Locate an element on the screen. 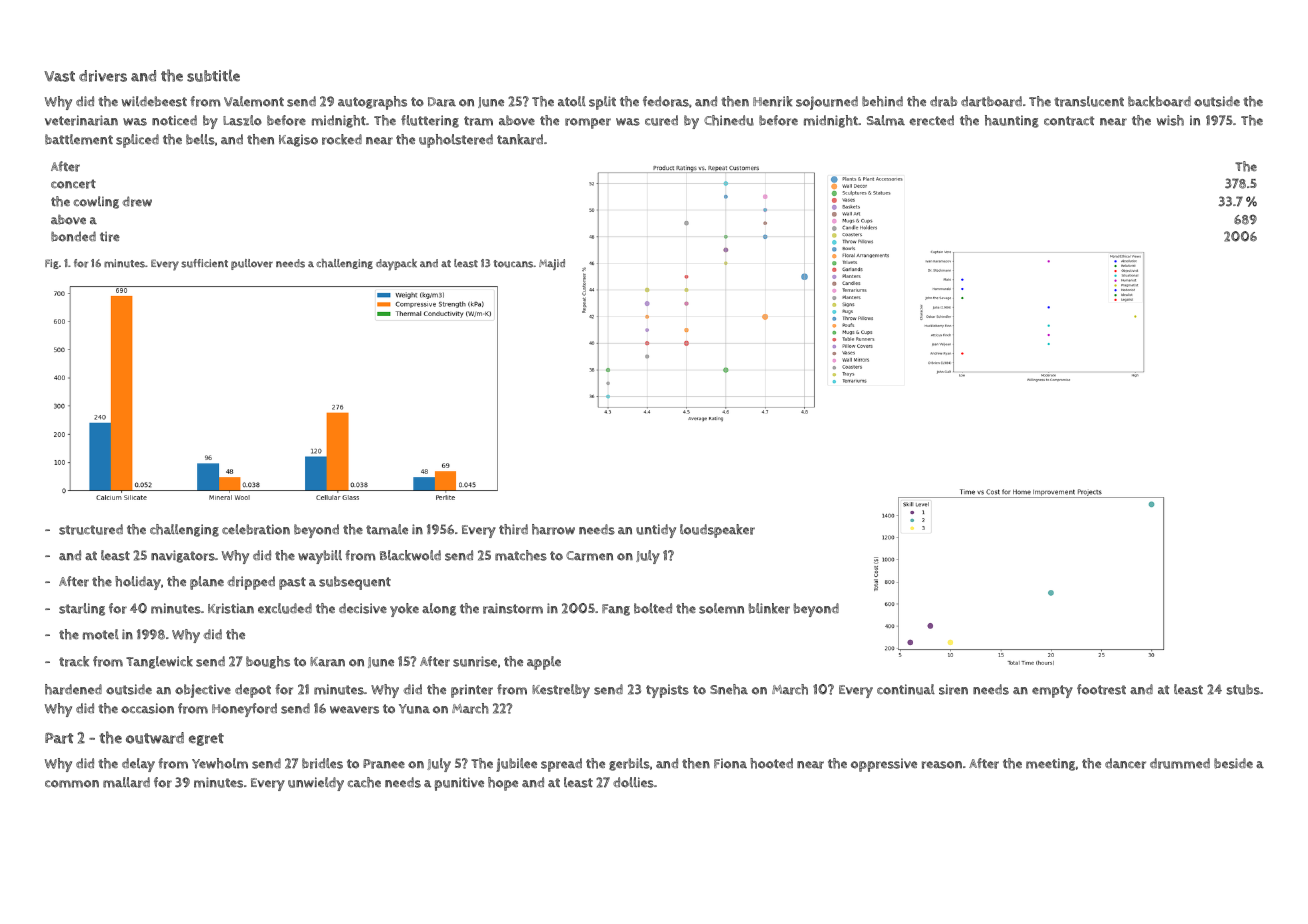  wish is located at coordinates (1170, 120).
